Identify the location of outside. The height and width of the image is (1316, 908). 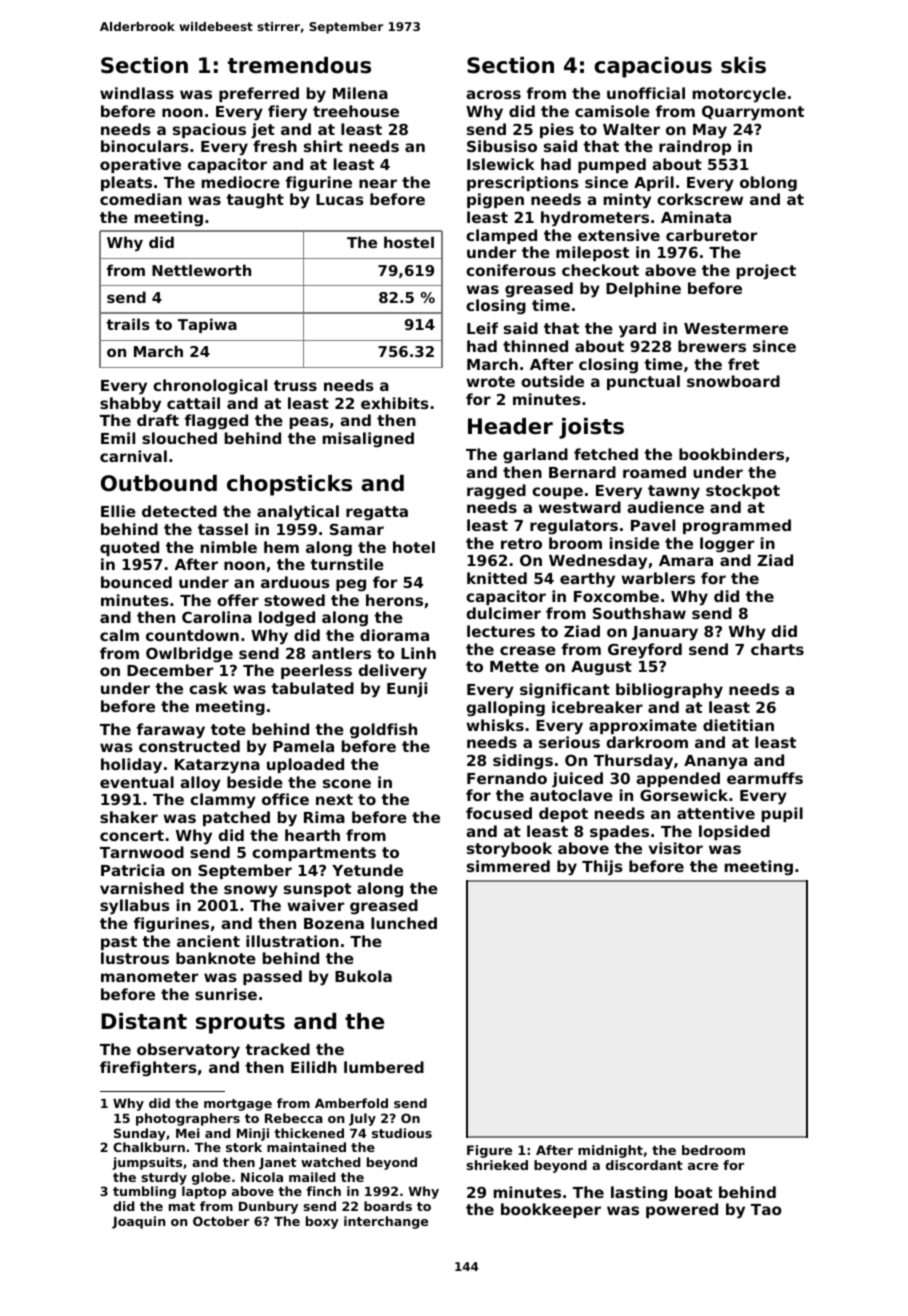
(552, 381).
